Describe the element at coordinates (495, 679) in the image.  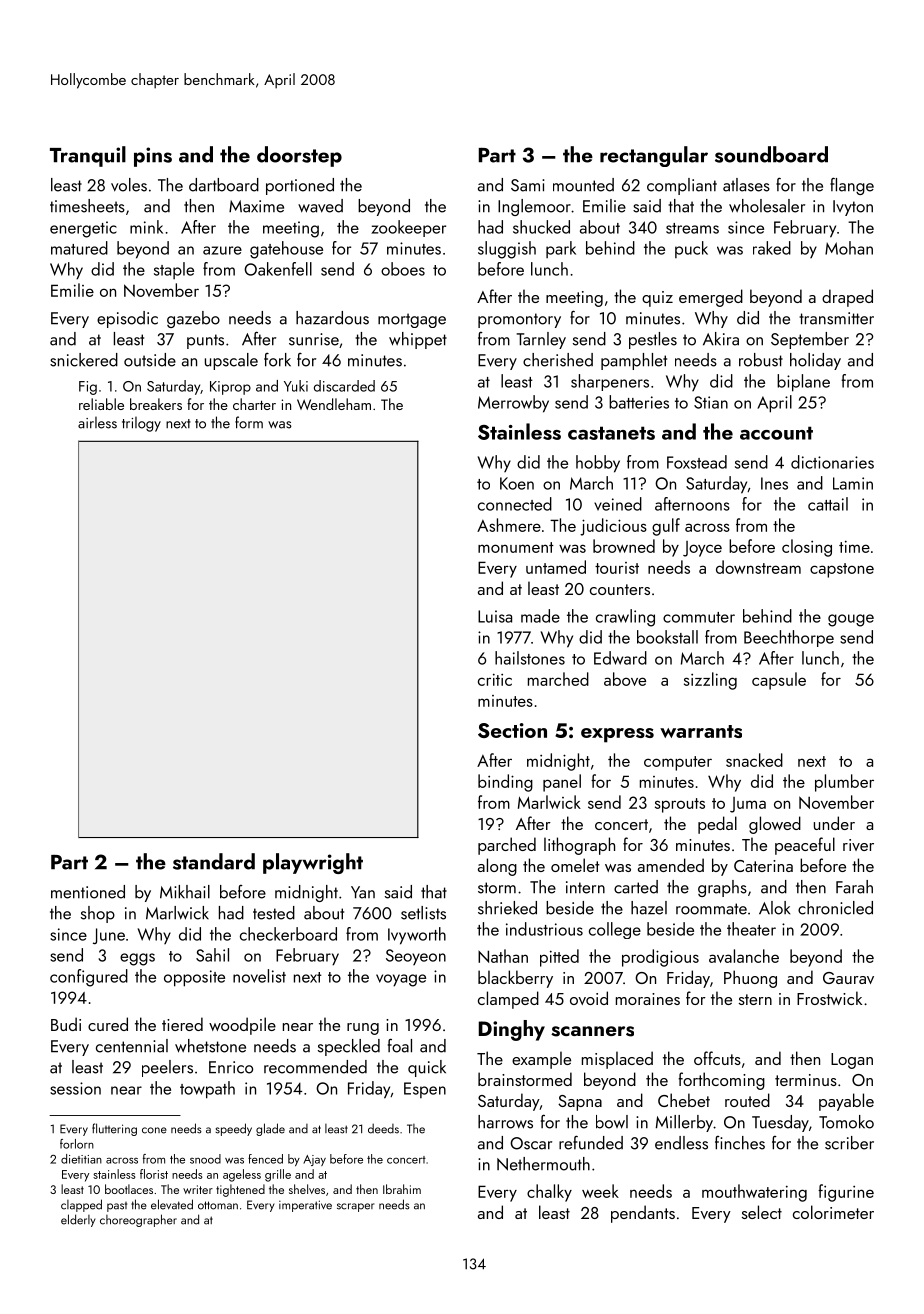
I see `critic` at that location.
